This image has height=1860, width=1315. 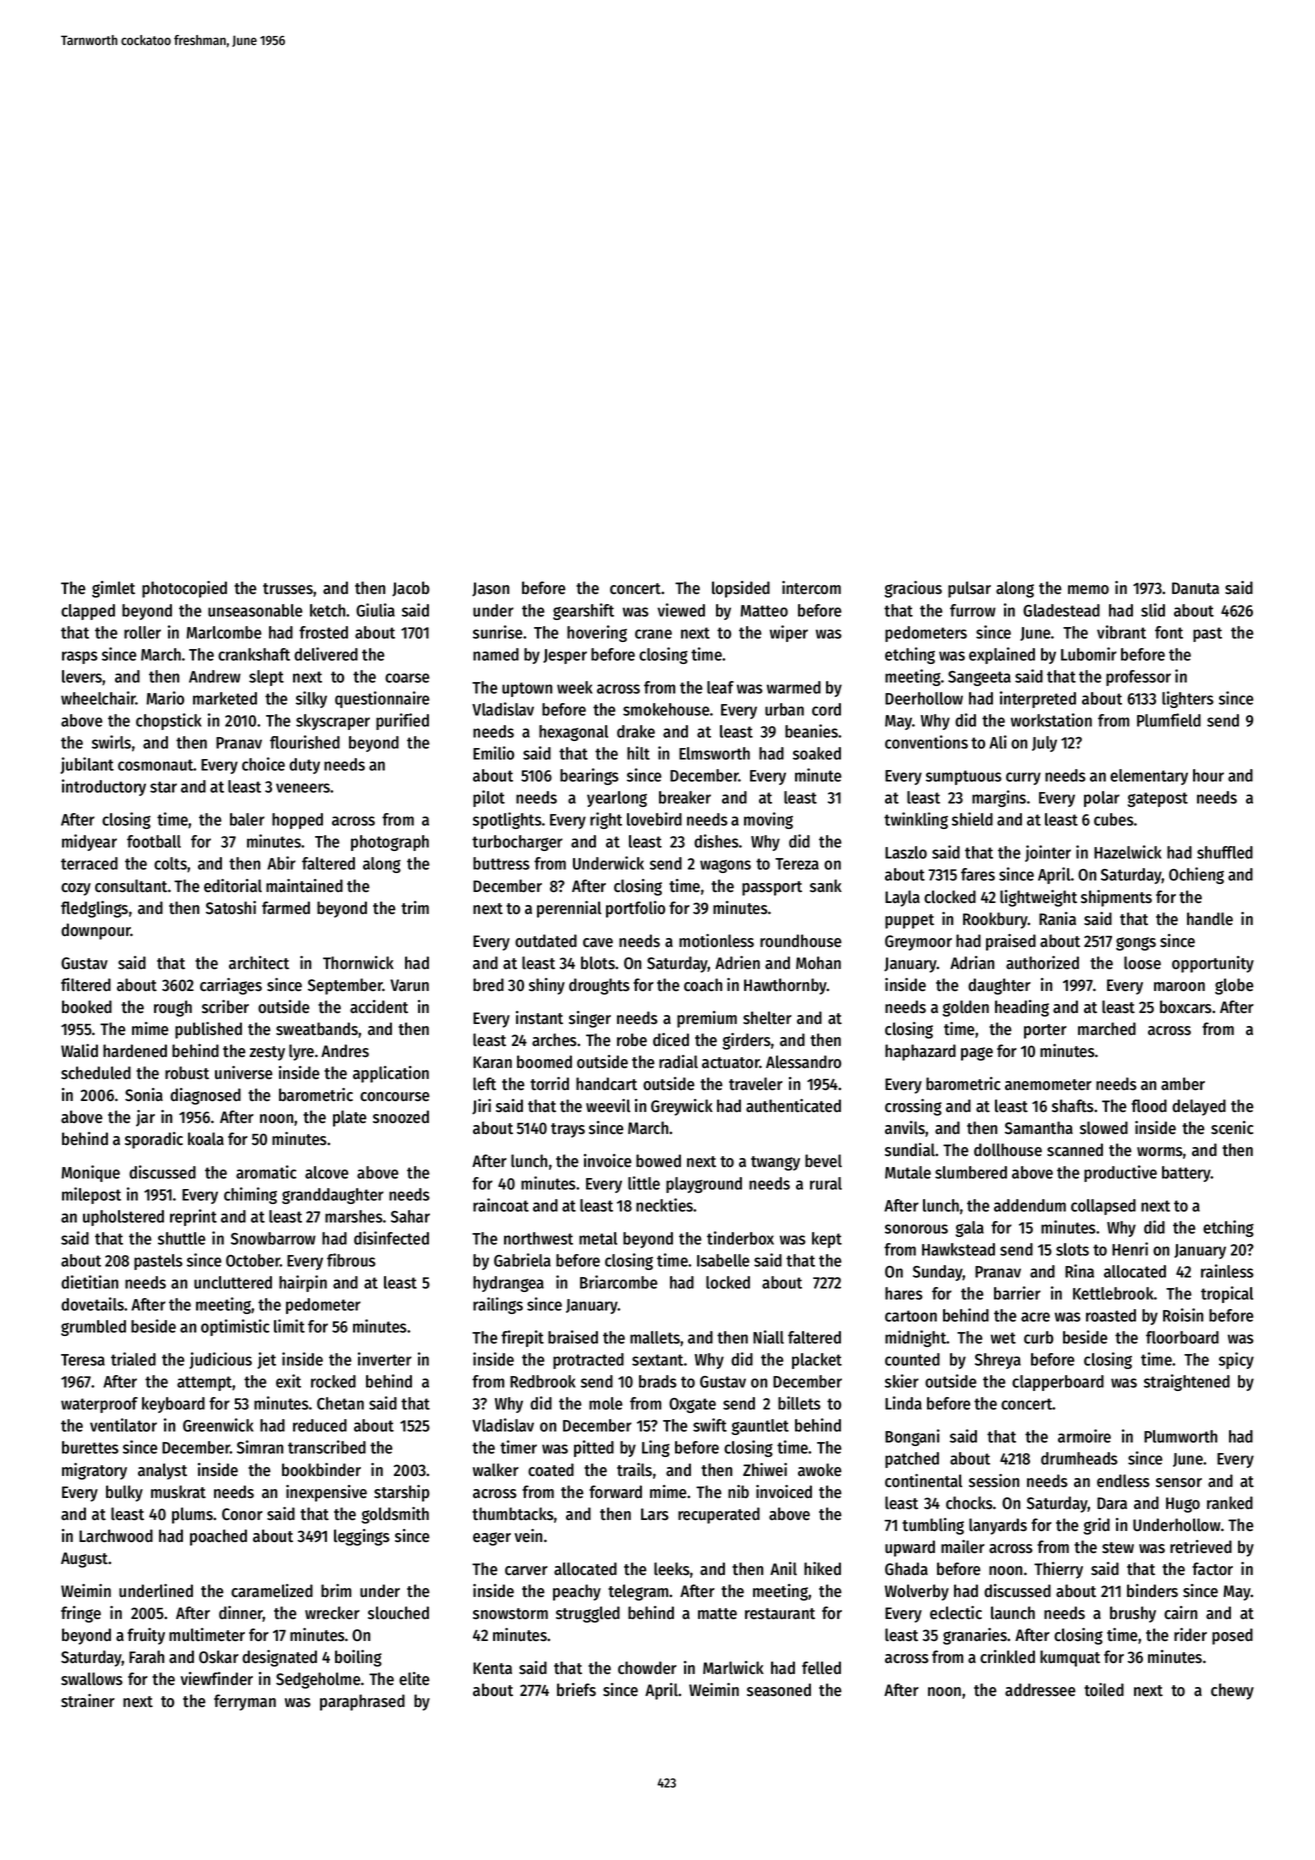 What do you see at coordinates (1120, 1173) in the image?
I see `productive` at bounding box center [1120, 1173].
